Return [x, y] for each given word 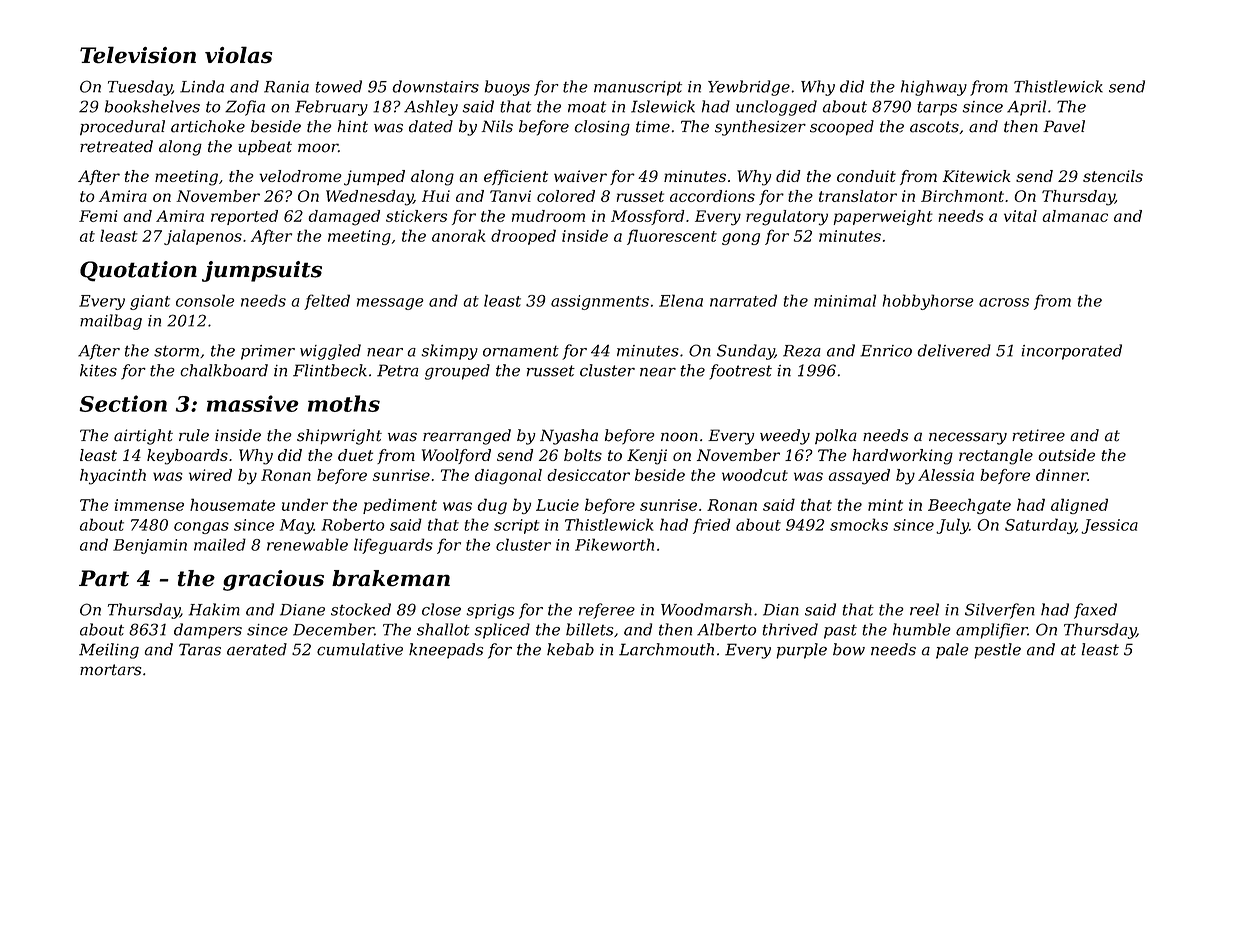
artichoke [208, 126]
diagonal [508, 477]
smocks [859, 524]
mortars [110, 670]
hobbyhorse [928, 302]
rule [194, 435]
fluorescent [672, 237]
